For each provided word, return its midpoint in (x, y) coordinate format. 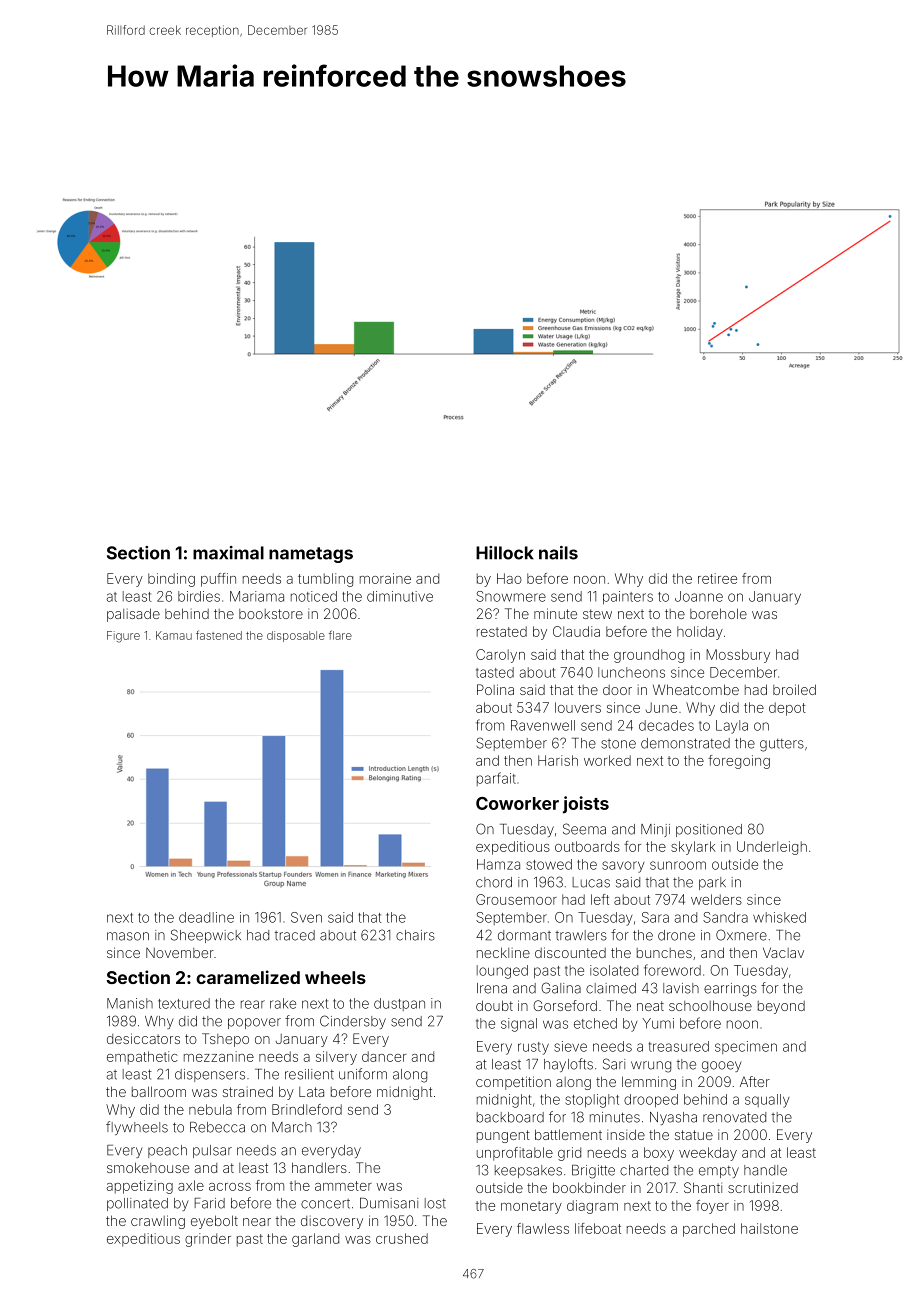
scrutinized (763, 1187)
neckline (503, 952)
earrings (730, 990)
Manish (130, 1003)
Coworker (517, 803)
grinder (208, 1240)
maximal (228, 553)
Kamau (174, 635)
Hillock (505, 553)
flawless (543, 1228)
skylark (693, 848)
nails (558, 553)
